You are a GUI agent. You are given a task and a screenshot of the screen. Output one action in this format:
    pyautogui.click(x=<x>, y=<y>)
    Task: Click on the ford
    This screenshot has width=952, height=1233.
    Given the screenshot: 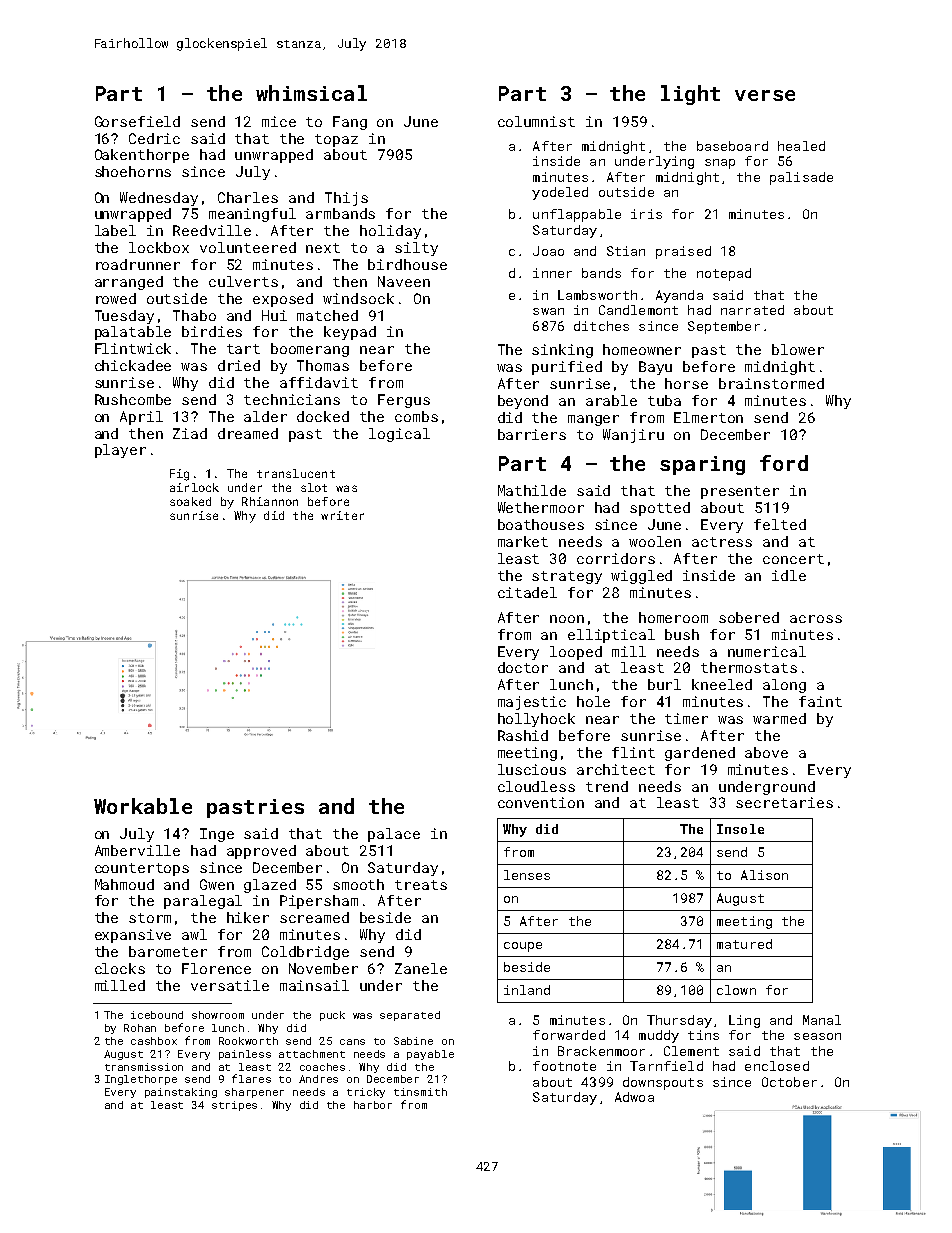 What is the action you would take?
    pyautogui.click(x=784, y=463)
